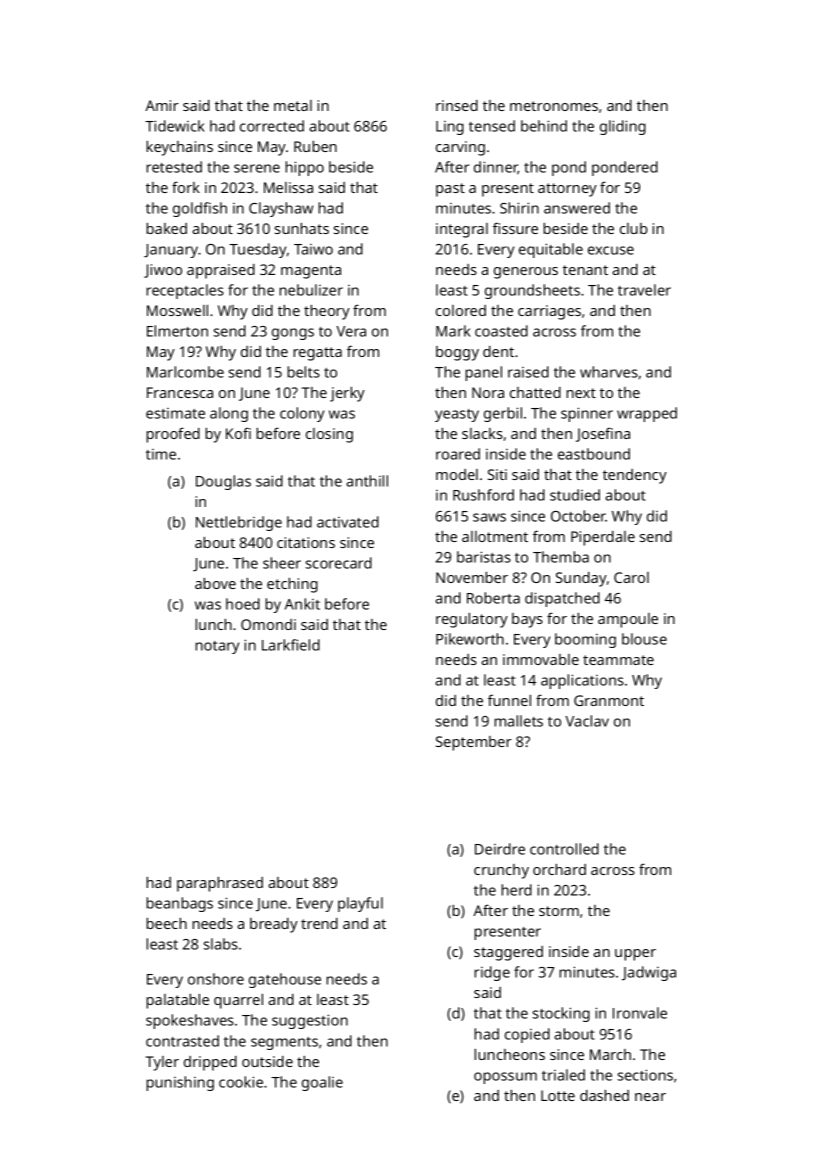 The image size is (826, 1172). I want to click on boggy, so click(457, 353).
